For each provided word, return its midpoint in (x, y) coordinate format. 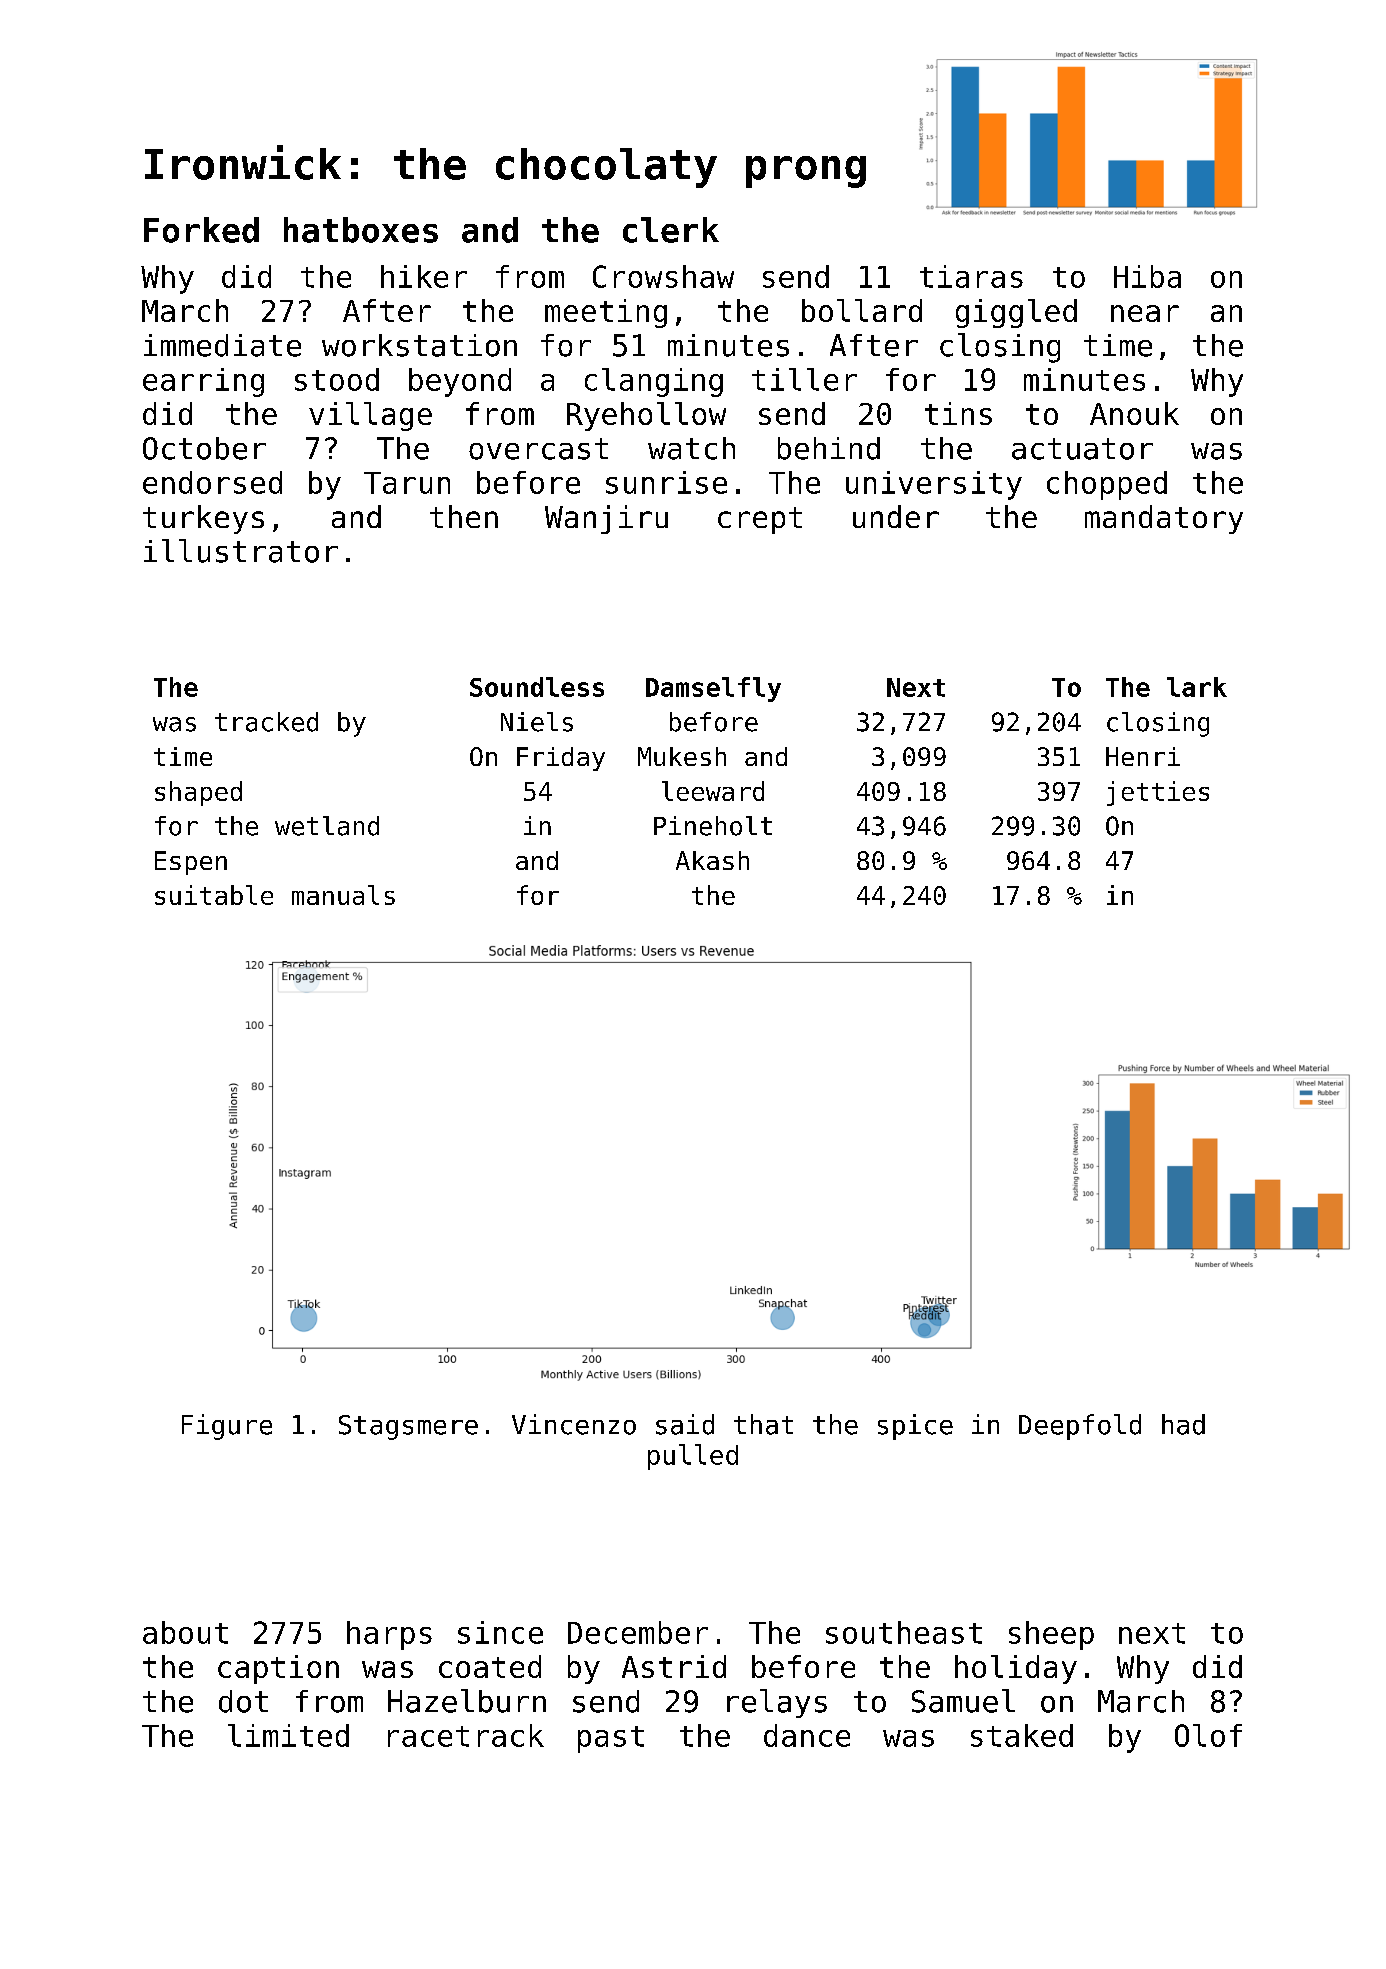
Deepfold (1080, 1427)
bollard (862, 310)
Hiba (1147, 276)
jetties (1158, 793)
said (685, 1424)
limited (288, 1735)
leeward (713, 791)
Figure (227, 1427)
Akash (712, 860)
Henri (1143, 756)
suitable (214, 895)
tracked (266, 722)
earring (203, 382)
